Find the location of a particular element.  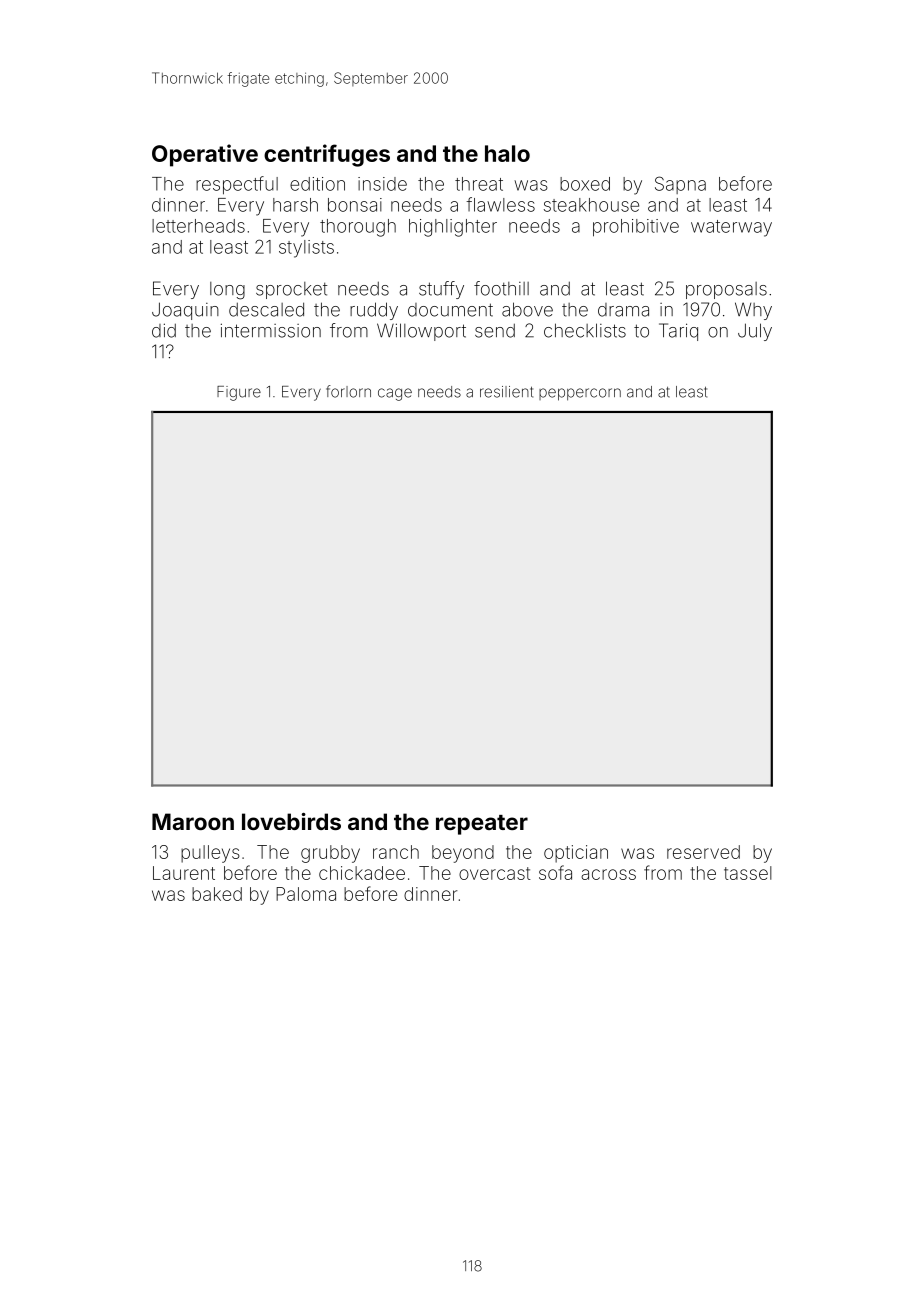

reserved is located at coordinates (703, 852).
